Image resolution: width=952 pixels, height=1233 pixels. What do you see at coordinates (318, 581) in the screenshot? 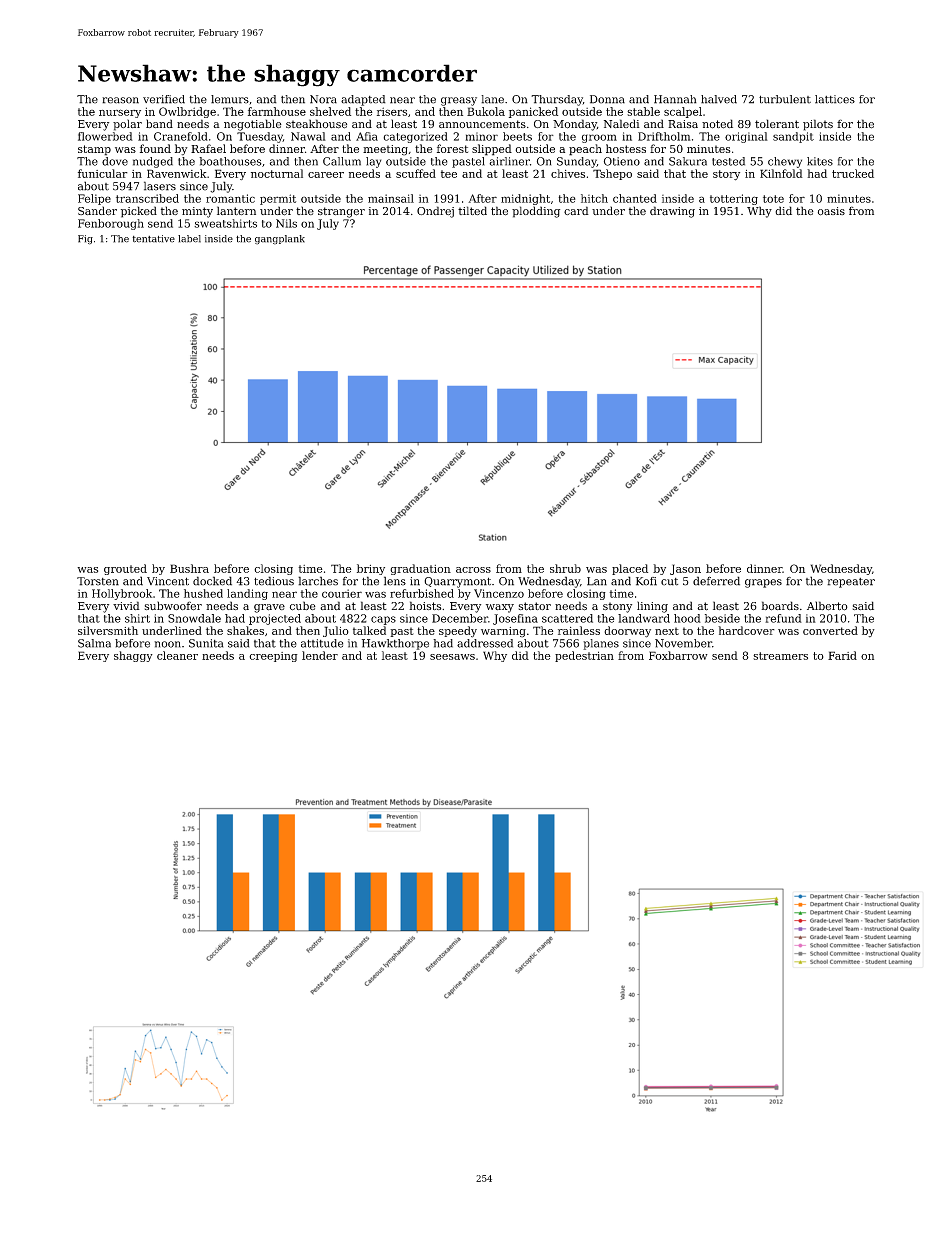
I see `larches` at bounding box center [318, 581].
